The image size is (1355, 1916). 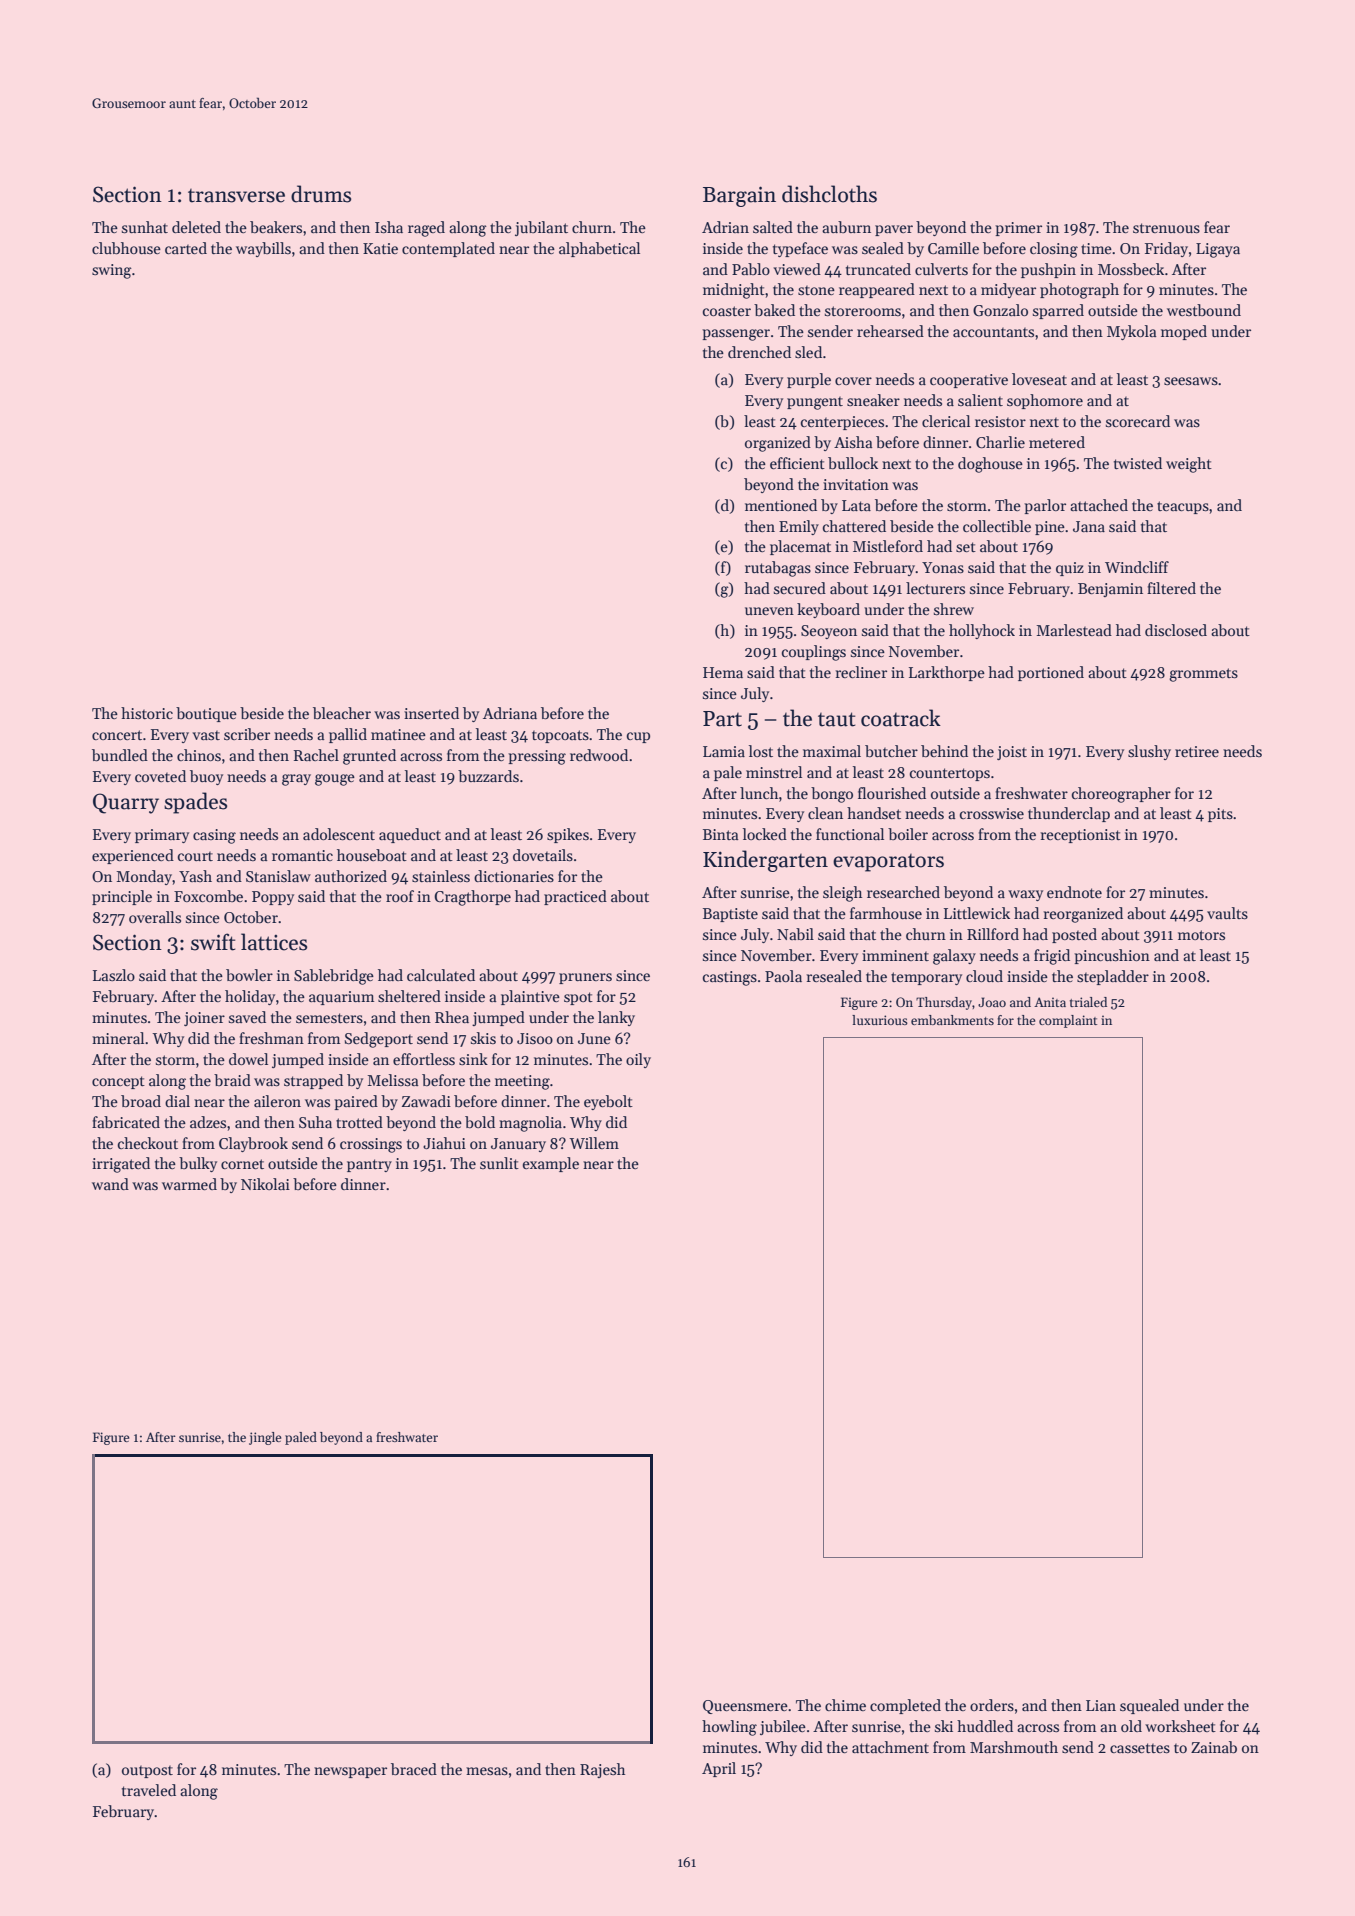 What do you see at coordinates (414, 1769) in the screenshot?
I see `braced` at bounding box center [414, 1769].
